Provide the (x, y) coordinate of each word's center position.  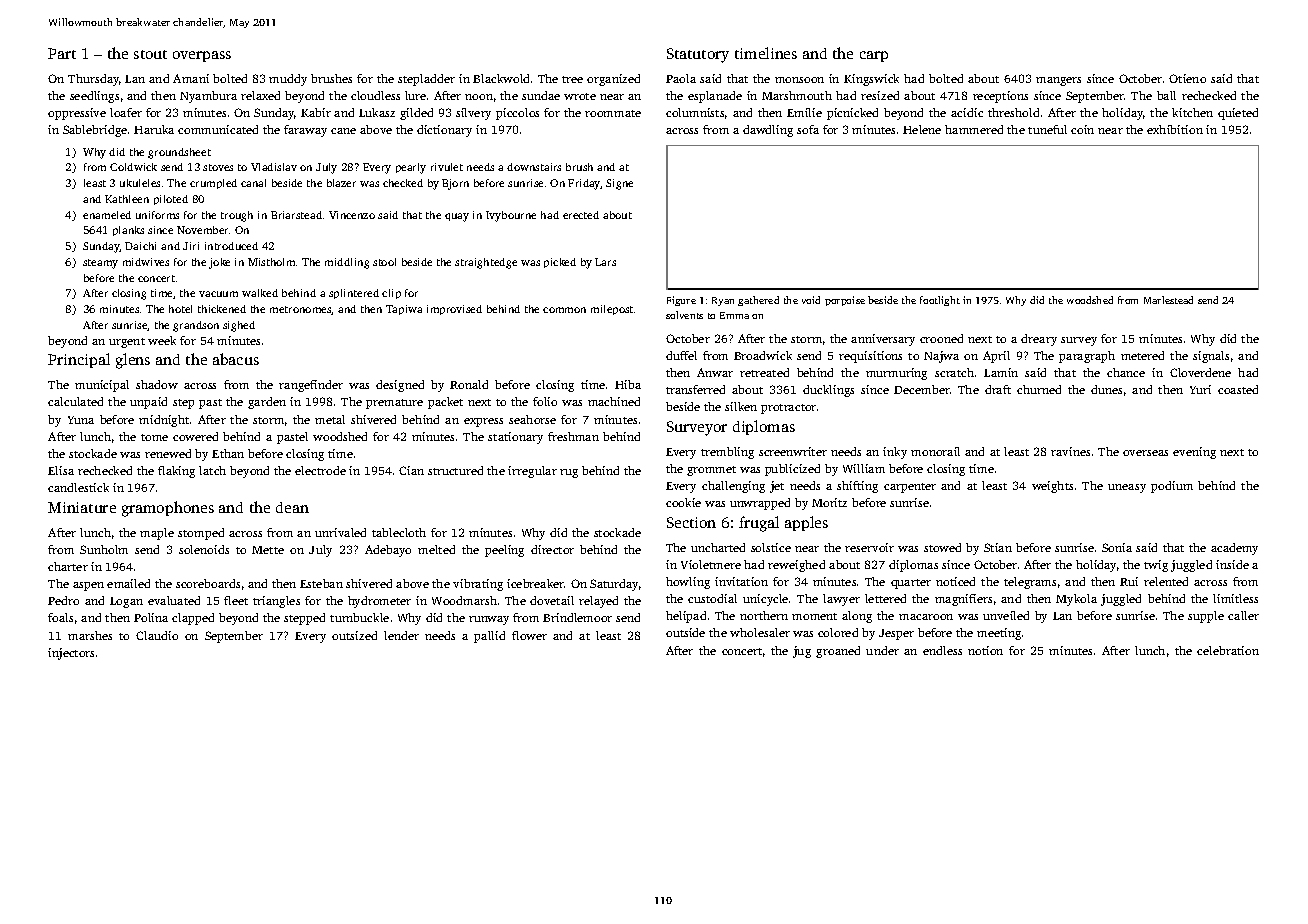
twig (1156, 566)
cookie (683, 502)
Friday (584, 184)
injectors (71, 654)
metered (1142, 355)
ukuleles (140, 183)
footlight (940, 301)
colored (838, 632)
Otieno (1187, 78)
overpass (202, 56)
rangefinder (311, 386)
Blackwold (501, 78)
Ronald (469, 384)
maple (157, 534)
